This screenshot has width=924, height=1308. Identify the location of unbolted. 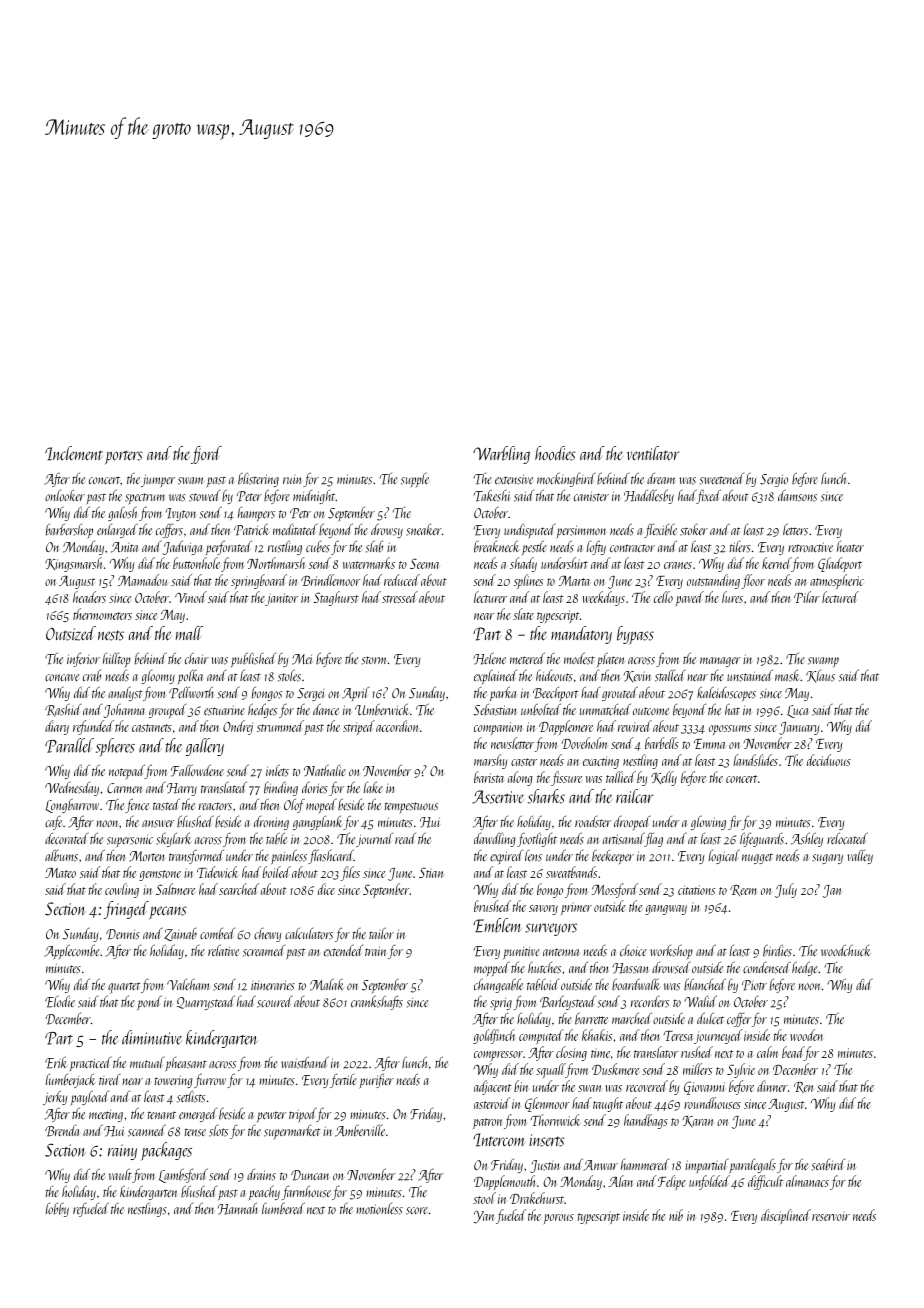
(541, 709).
